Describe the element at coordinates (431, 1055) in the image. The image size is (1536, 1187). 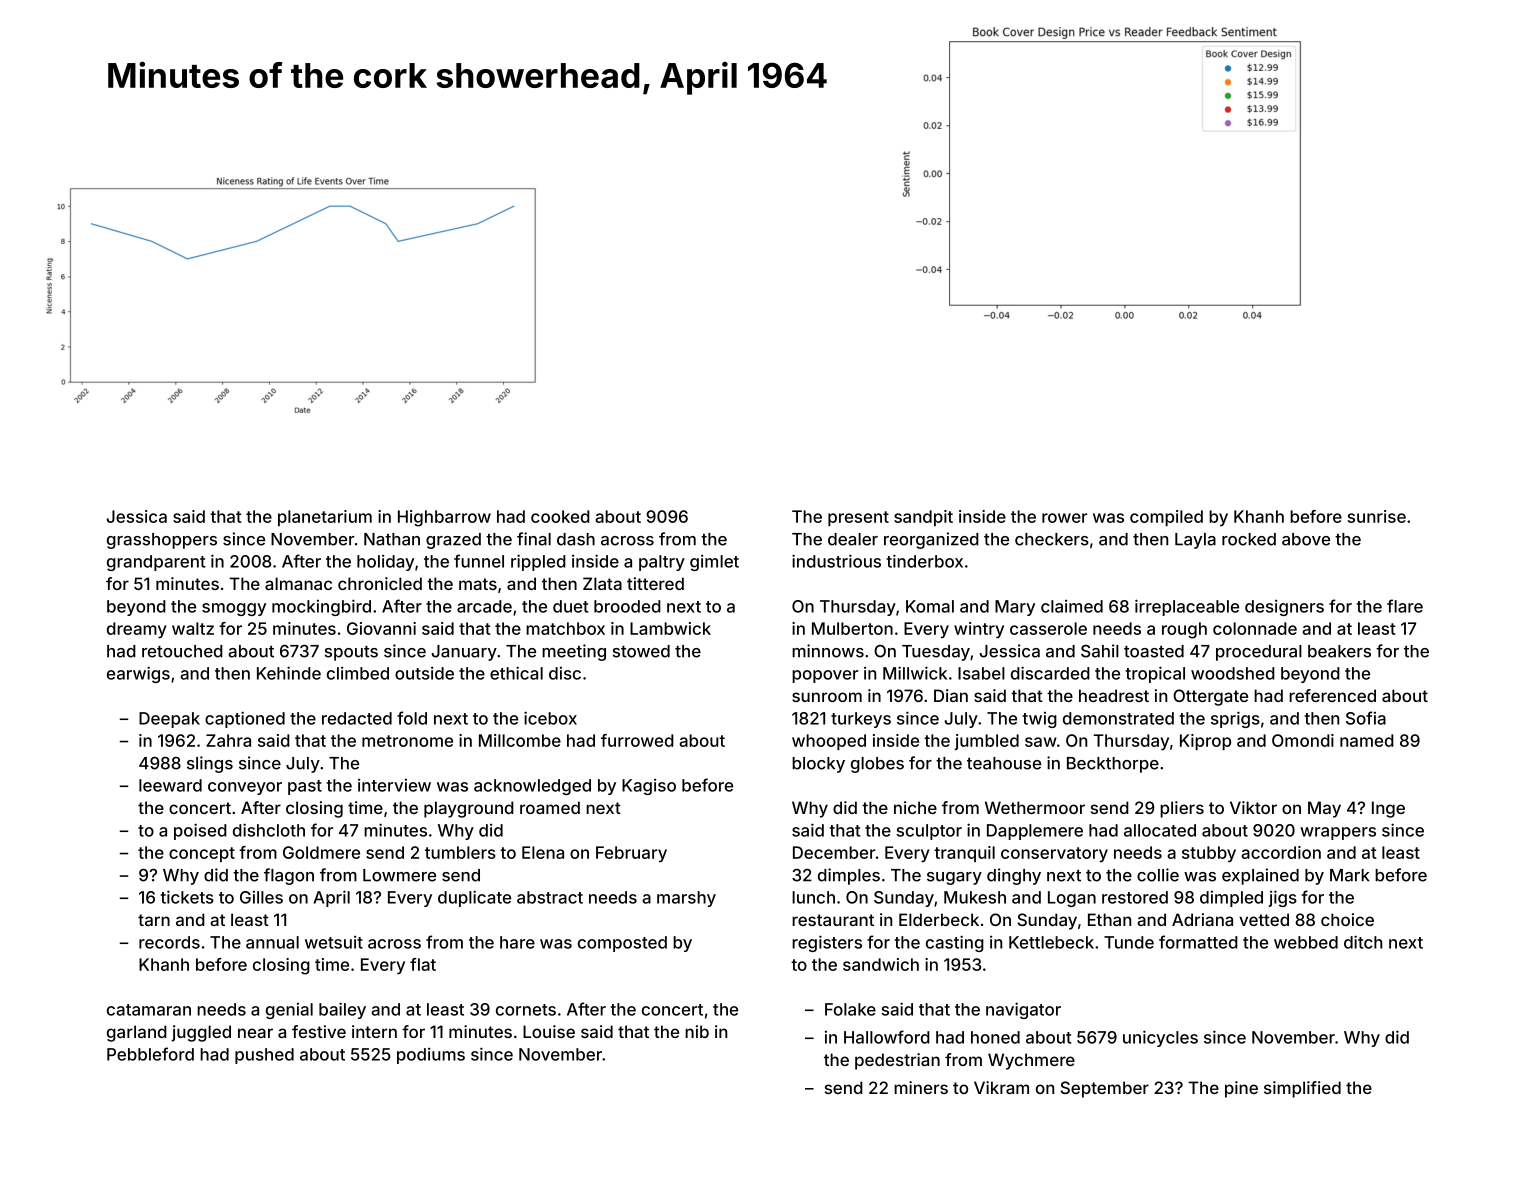
I see `podiums` at that location.
